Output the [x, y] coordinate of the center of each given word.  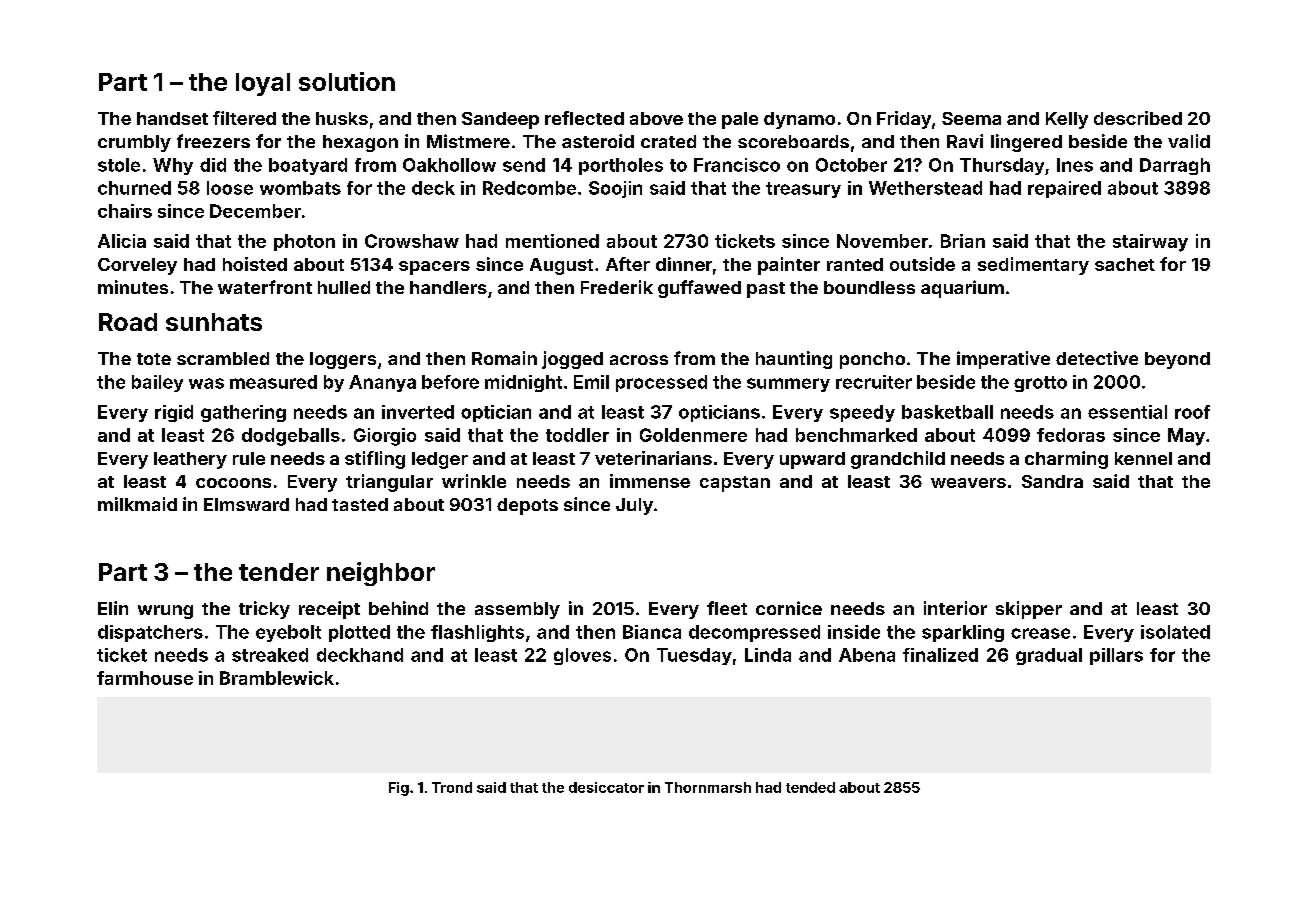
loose [230, 188]
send [524, 165]
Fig [399, 789]
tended [810, 787]
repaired [1064, 189]
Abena [867, 655]
